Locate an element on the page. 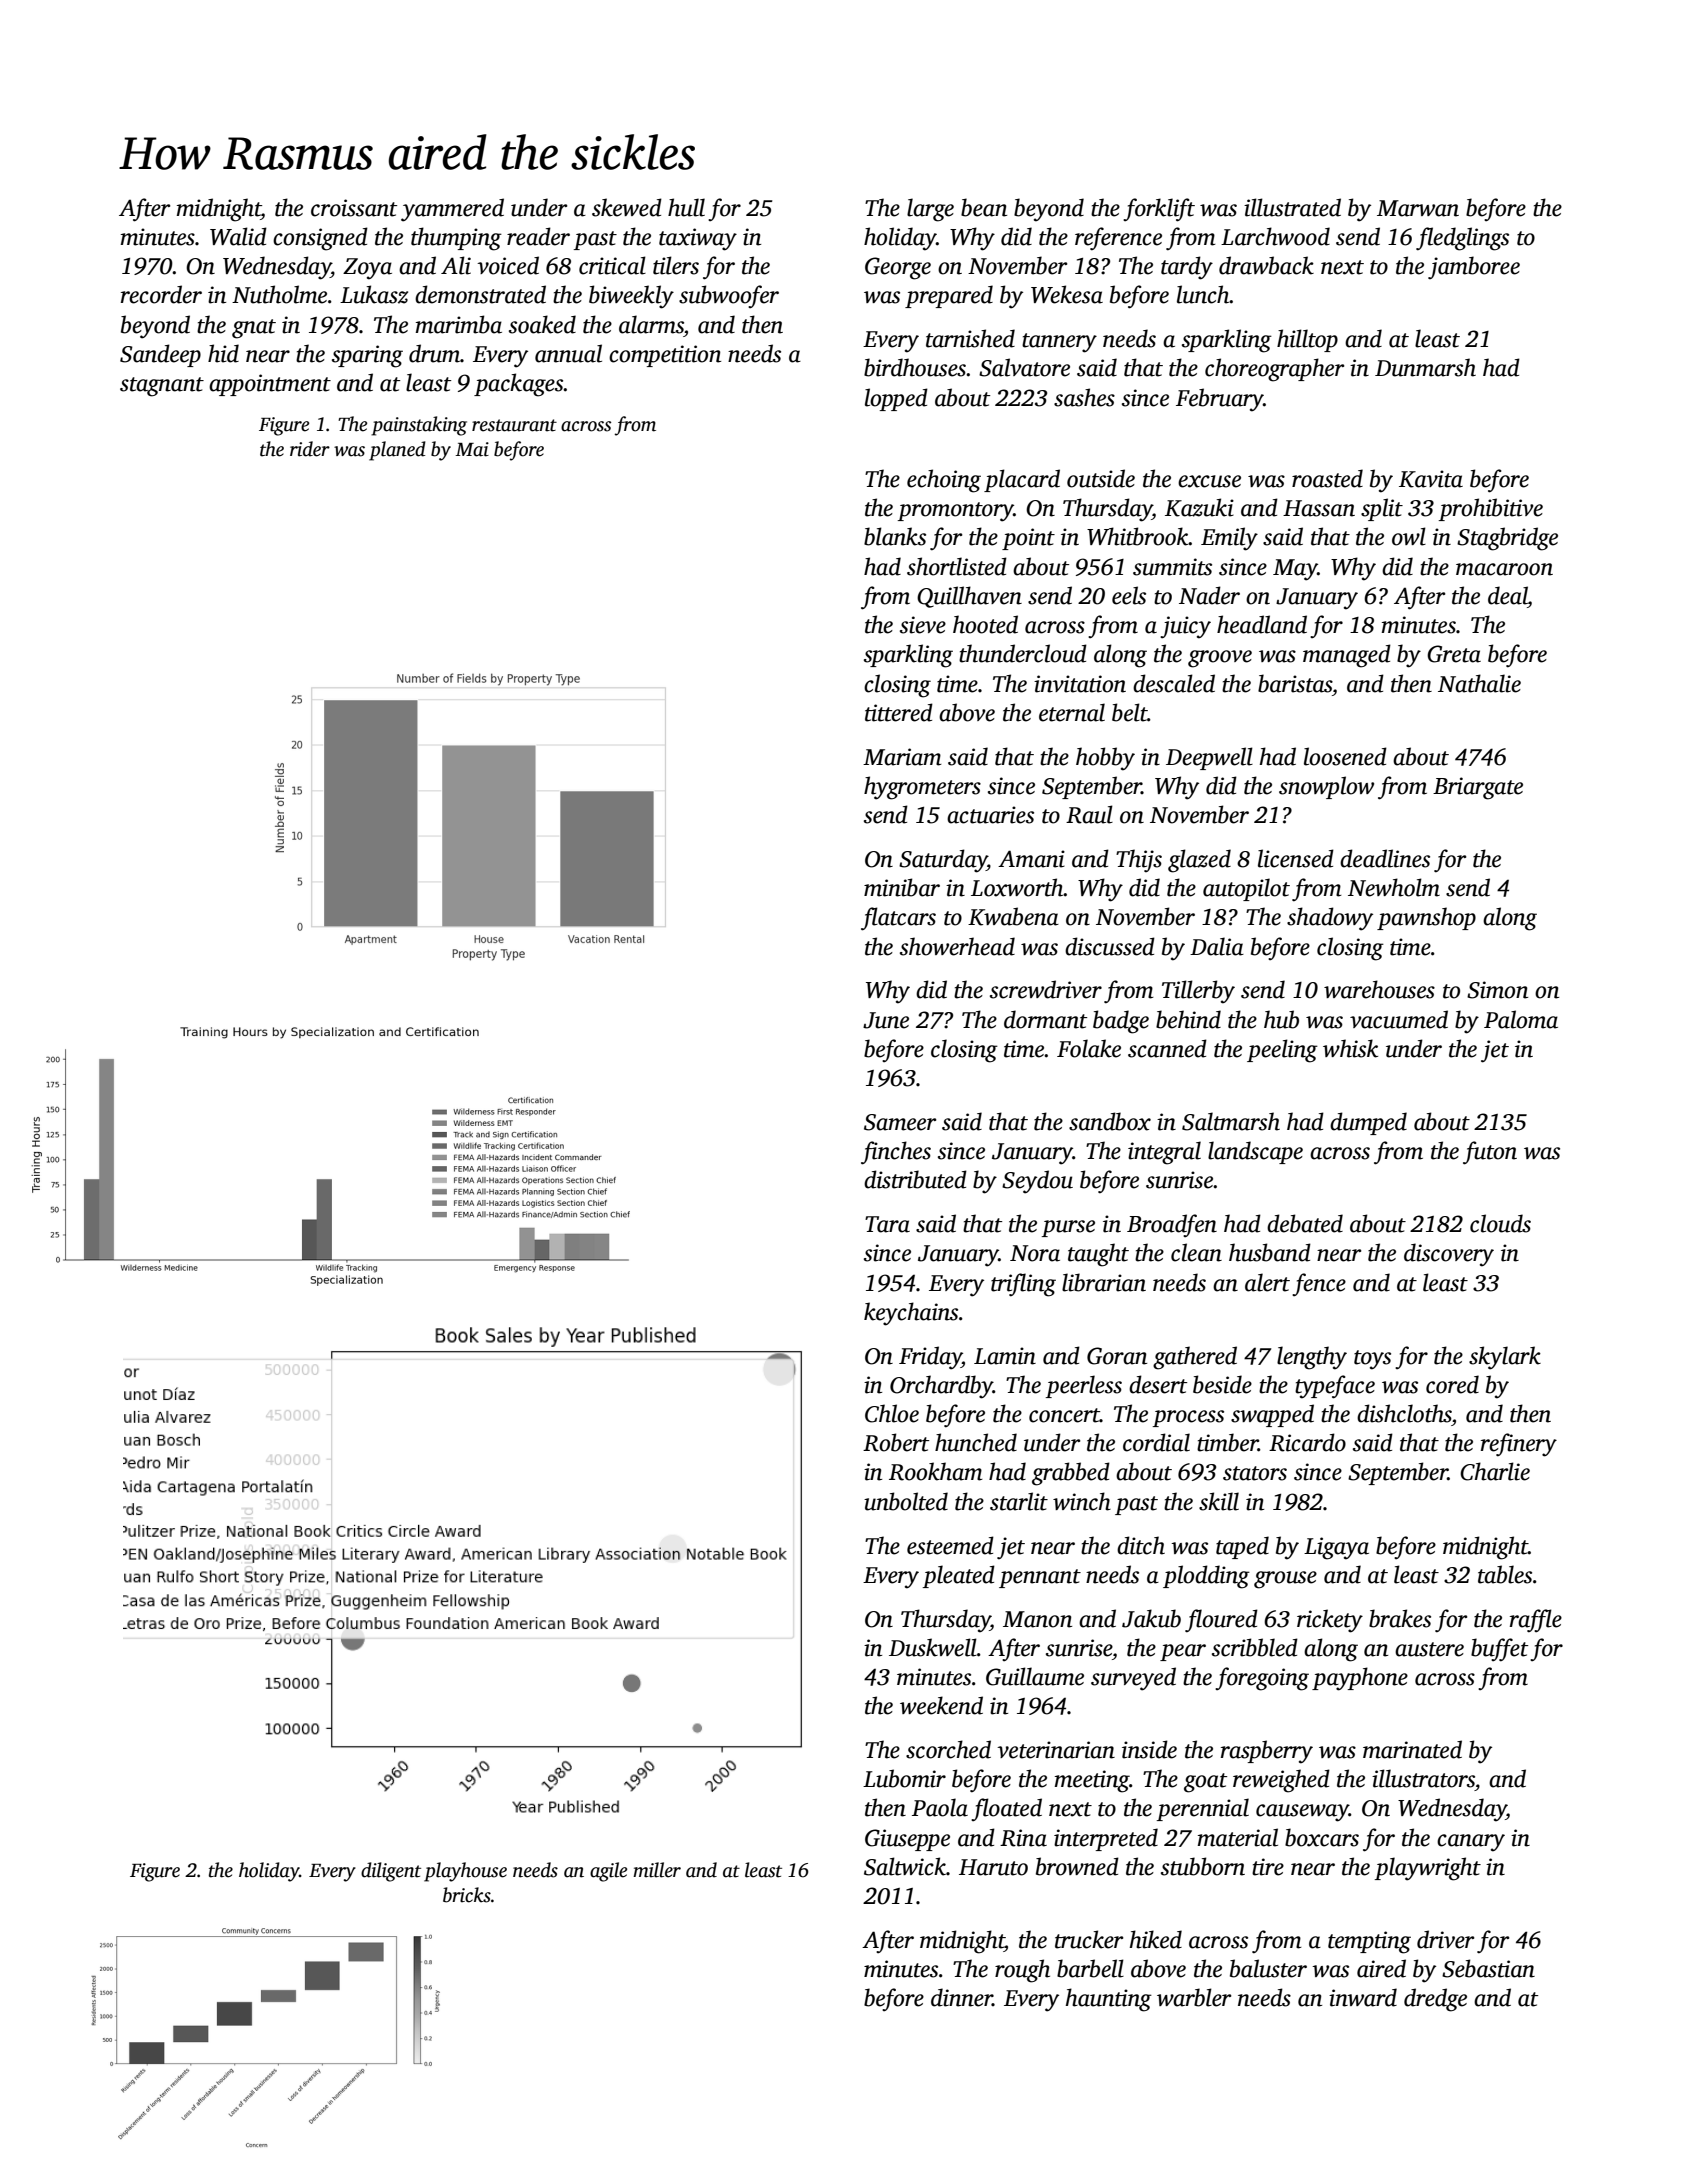 The height and width of the document is (2178, 1683). Dalia is located at coordinates (1217, 946).
